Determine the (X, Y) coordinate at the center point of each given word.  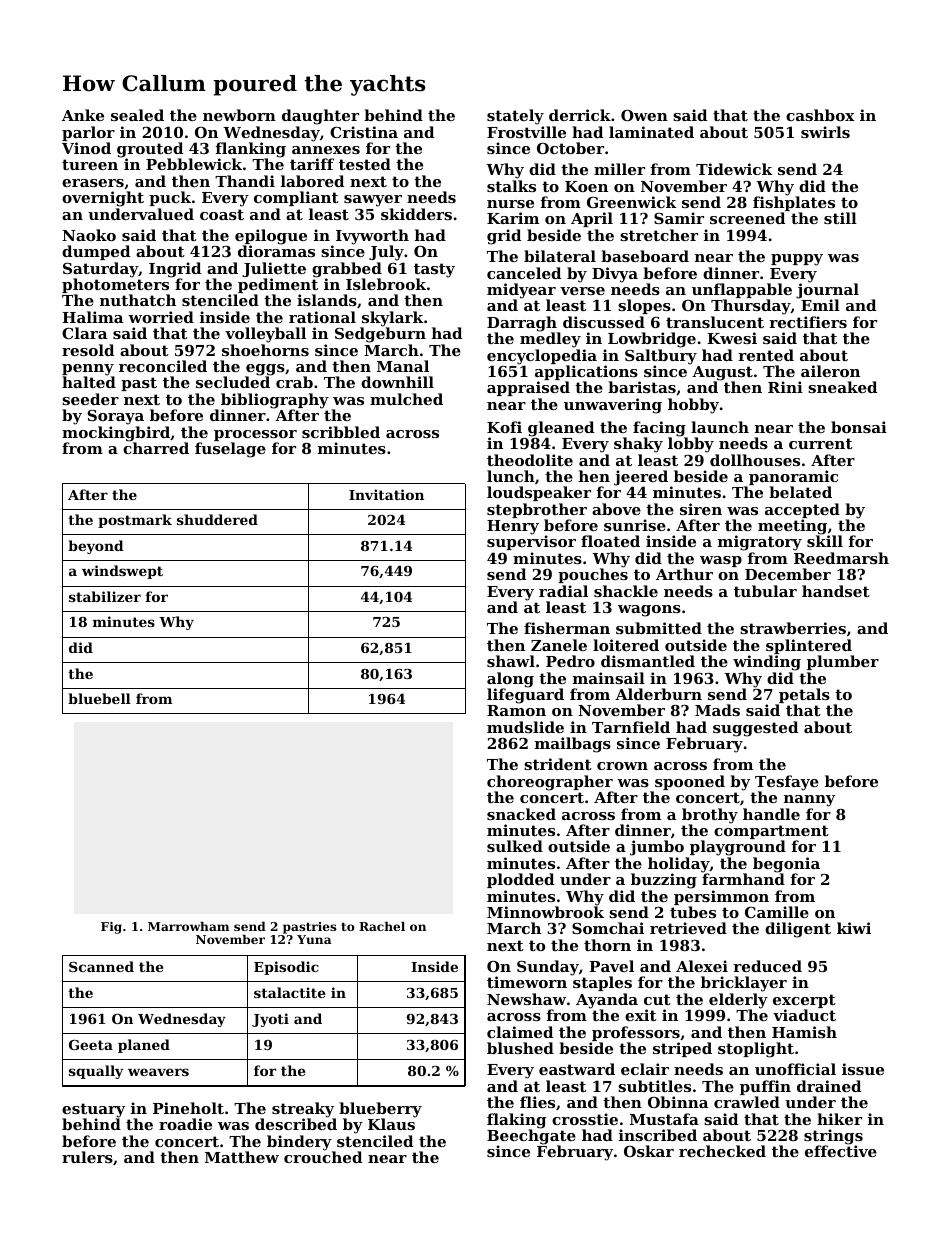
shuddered (217, 519)
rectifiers (808, 322)
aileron (830, 371)
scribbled (341, 432)
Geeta (91, 1045)
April (592, 219)
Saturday (100, 270)
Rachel (382, 926)
